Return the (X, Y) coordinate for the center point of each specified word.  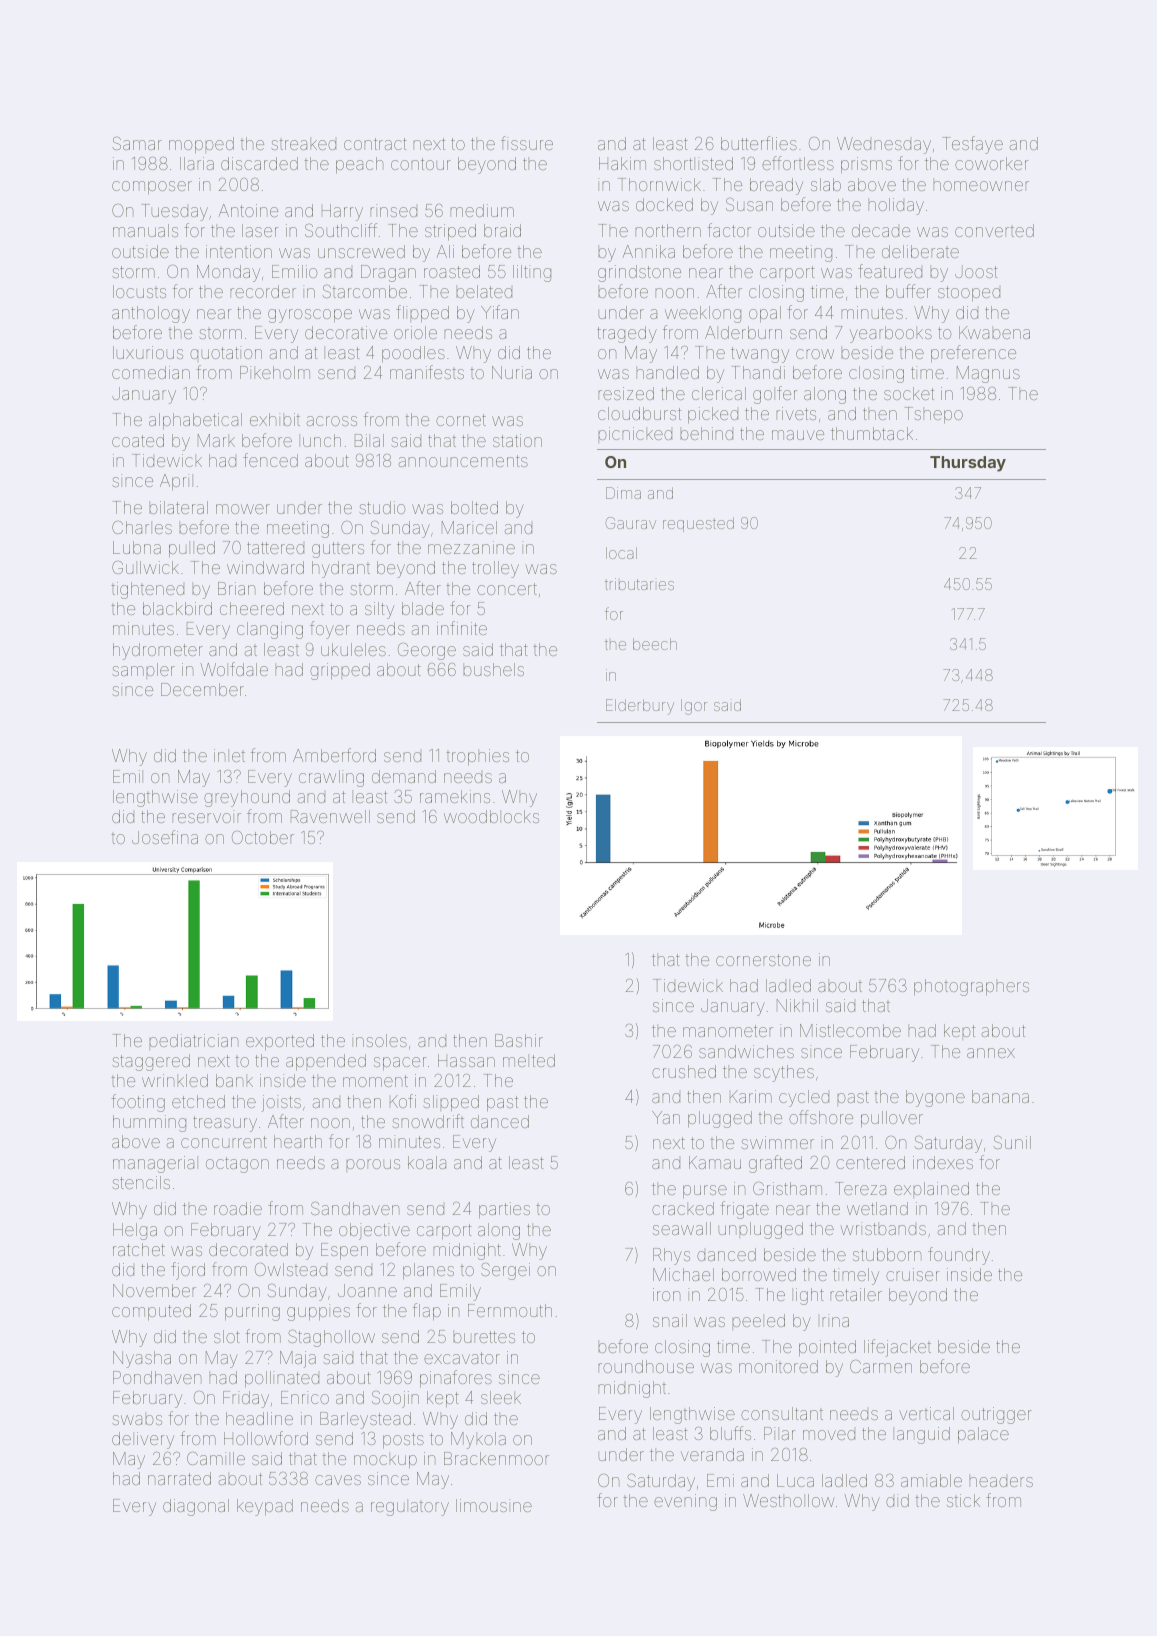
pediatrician (194, 1042)
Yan (666, 1117)
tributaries (639, 584)
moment (375, 1081)
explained (931, 1190)
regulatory (410, 1507)
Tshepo (934, 415)
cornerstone (763, 960)
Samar (137, 143)
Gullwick (145, 567)
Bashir (519, 1040)
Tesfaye (972, 145)
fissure (527, 143)
